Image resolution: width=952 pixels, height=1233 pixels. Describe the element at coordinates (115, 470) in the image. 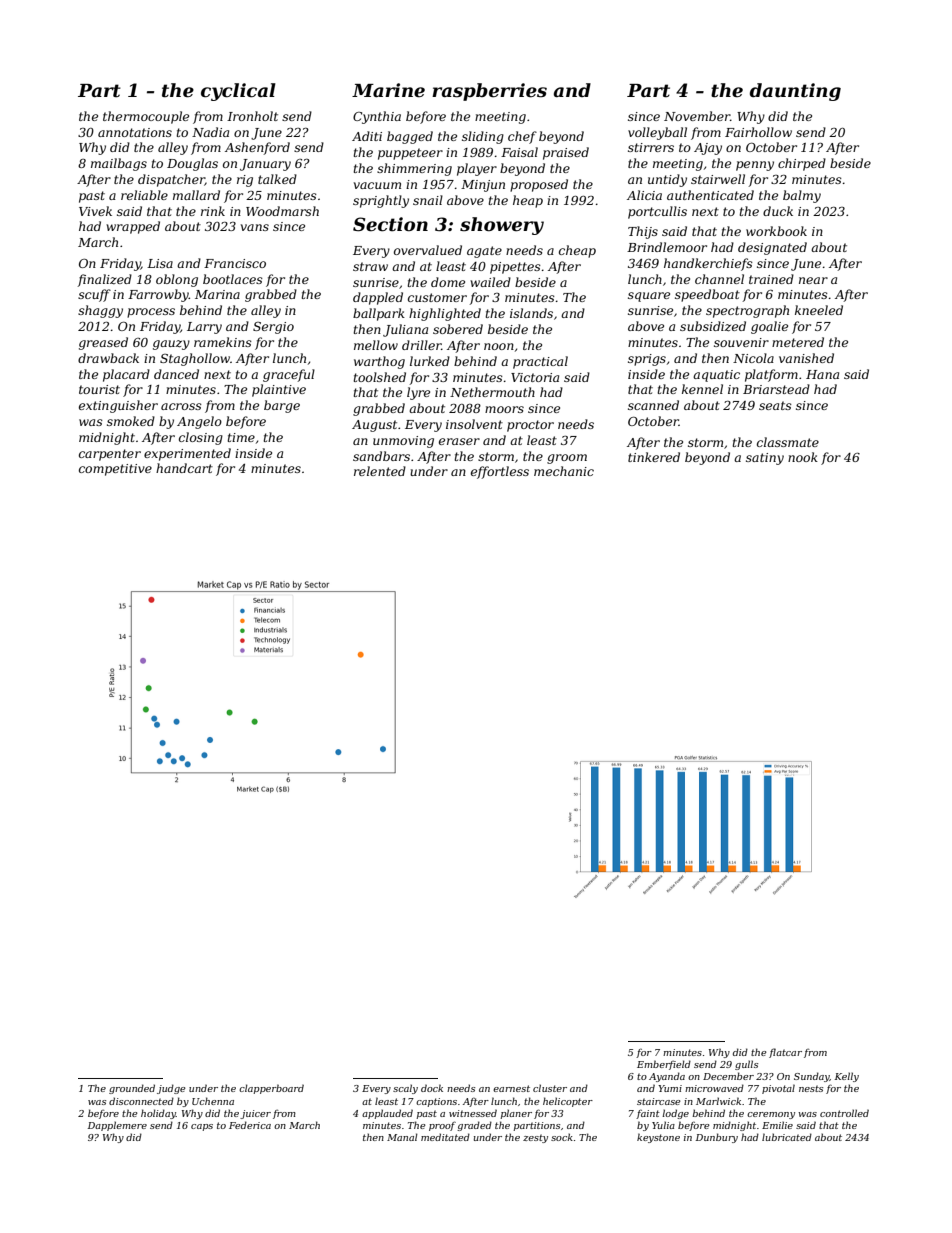

I see `competitive` at that location.
